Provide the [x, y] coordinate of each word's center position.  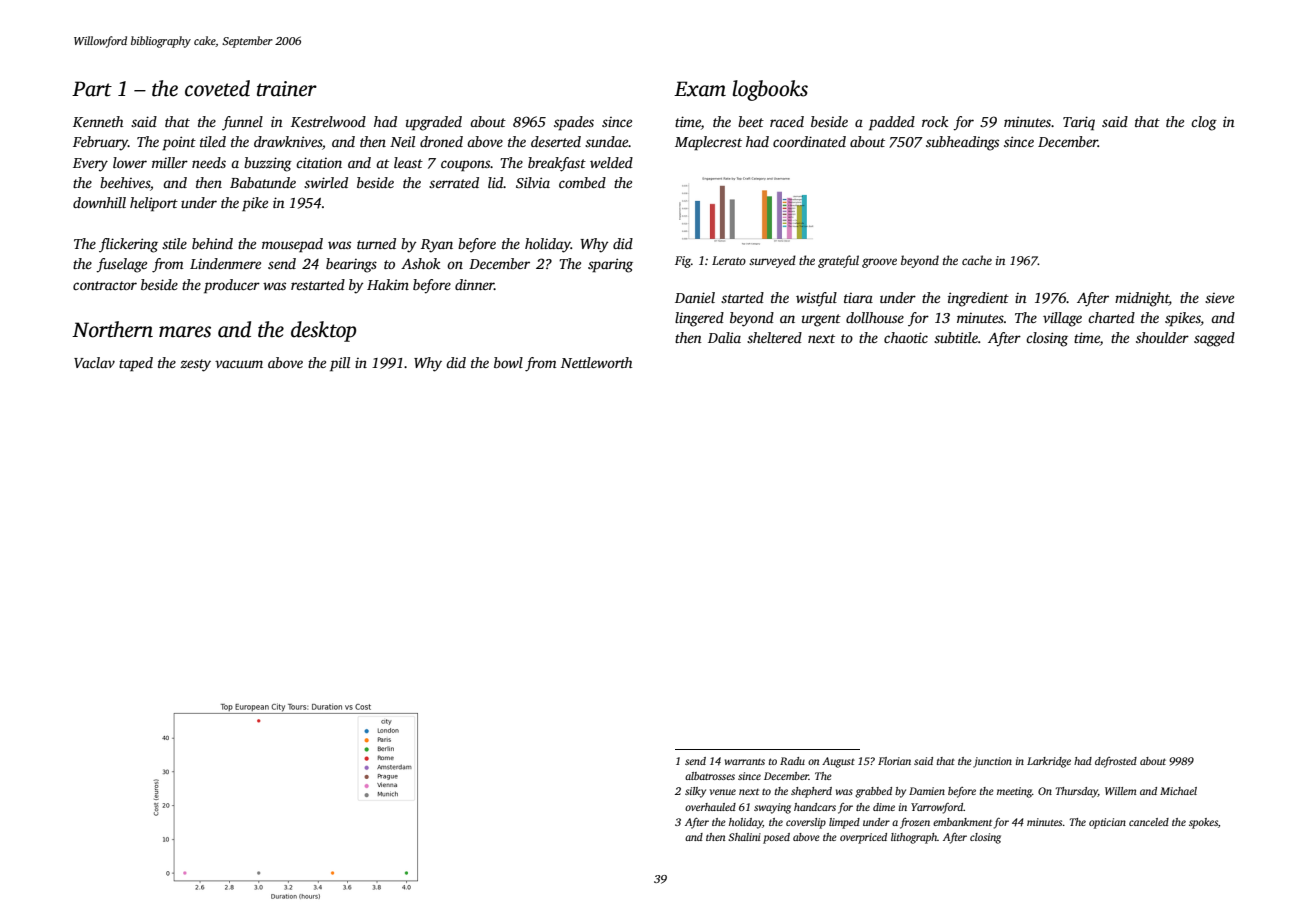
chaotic [906, 337]
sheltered [774, 337]
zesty [195, 365]
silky [695, 792]
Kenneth [98, 121]
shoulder [1162, 337]
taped [136, 364]
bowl [508, 362]
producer [232, 286]
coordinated [809, 141]
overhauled [710, 807]
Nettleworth [596, 362]
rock [935, 121]
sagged [1214, 339]
